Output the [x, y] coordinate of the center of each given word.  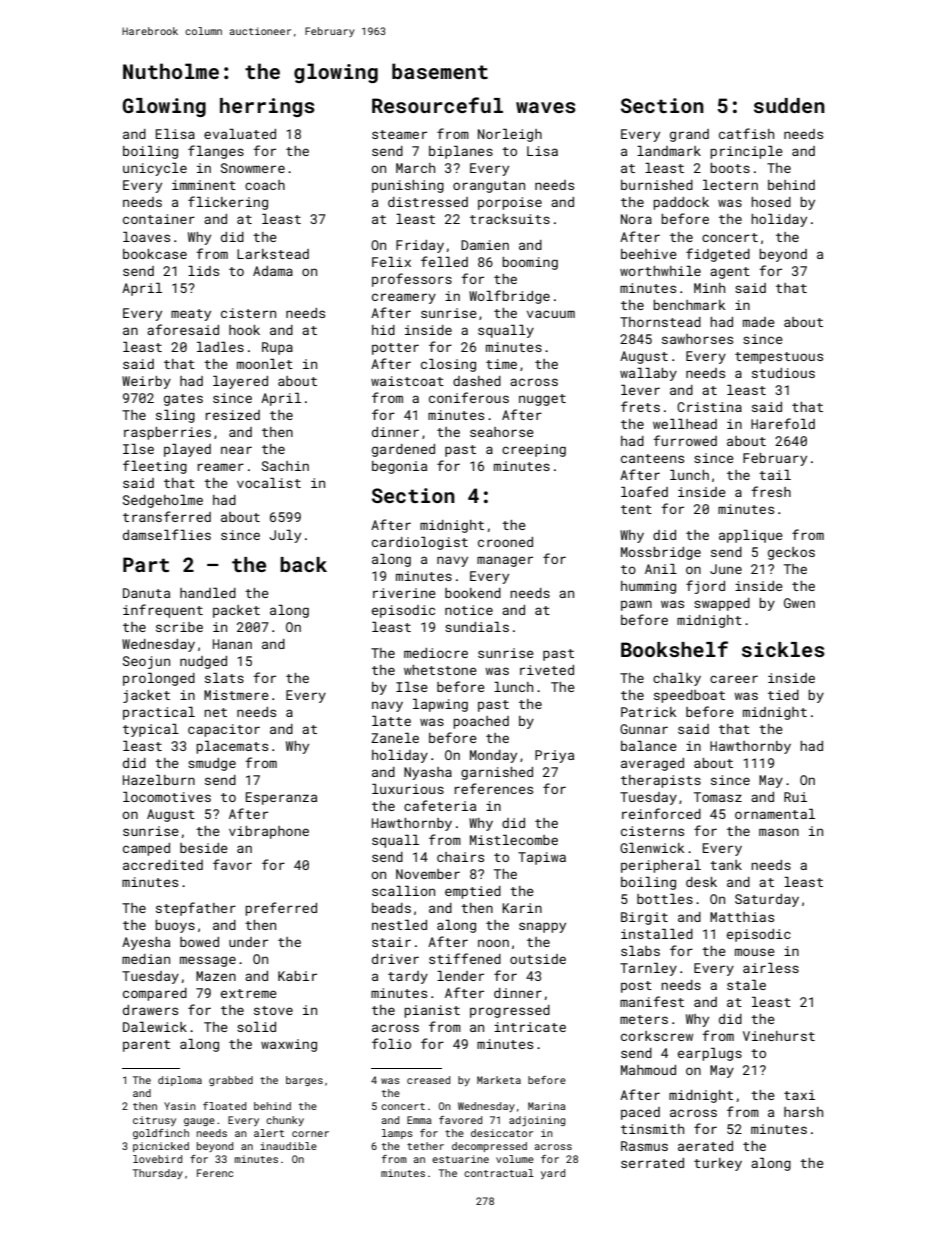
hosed [771, 202]
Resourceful [437, 105]
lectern [730, 185]
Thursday [158, 1174]
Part [146, 564]
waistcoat [407, 381]
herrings [267, 107]
